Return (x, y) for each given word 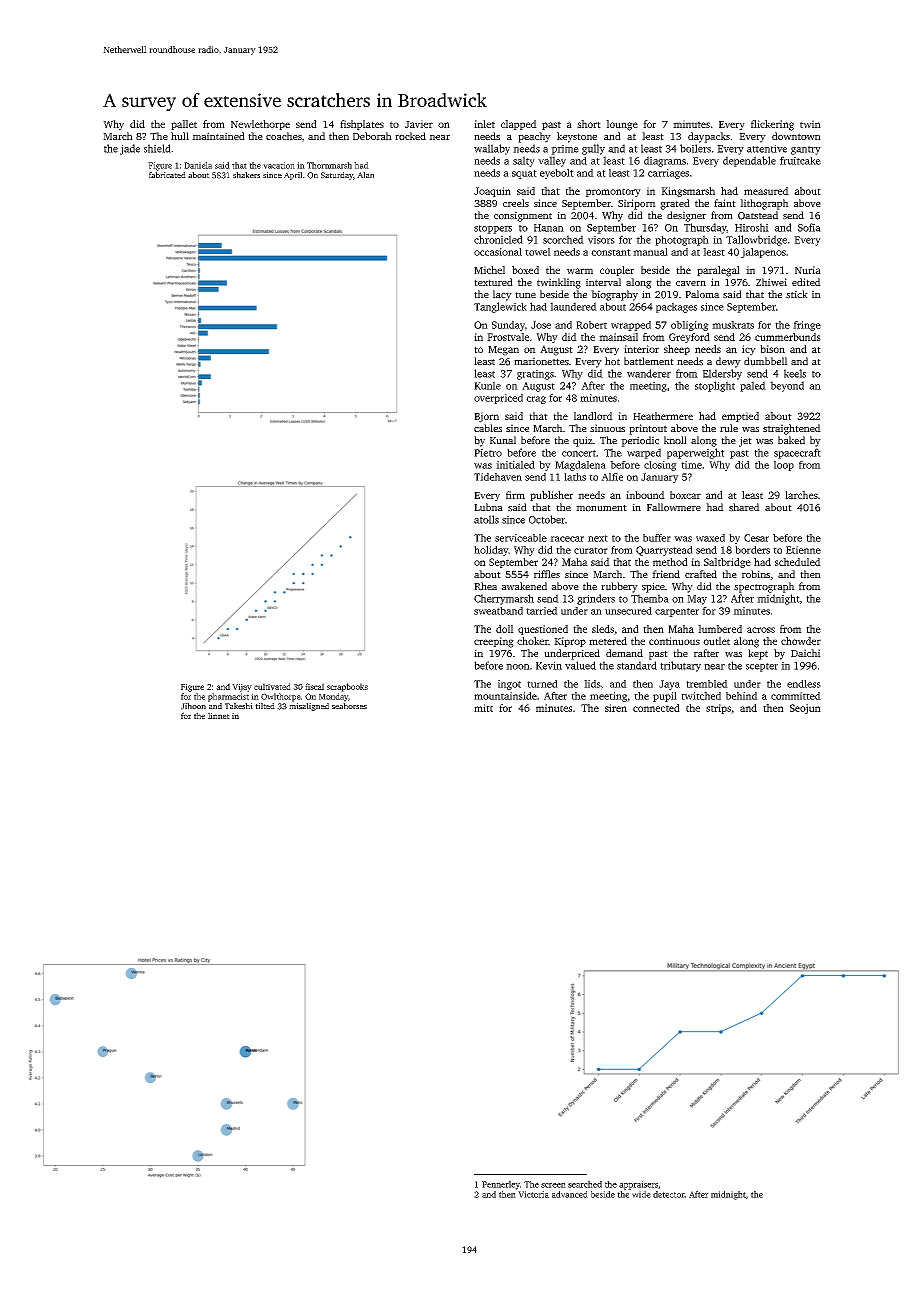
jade (130, 149)
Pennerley (501, 1185)
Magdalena (580, 466)
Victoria (533, 1194)
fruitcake (800, 160)
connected (656, 708)
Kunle (487, 385)
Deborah (372, 136)
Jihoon (193, 706)
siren (616, 708)
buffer (657, 538)
